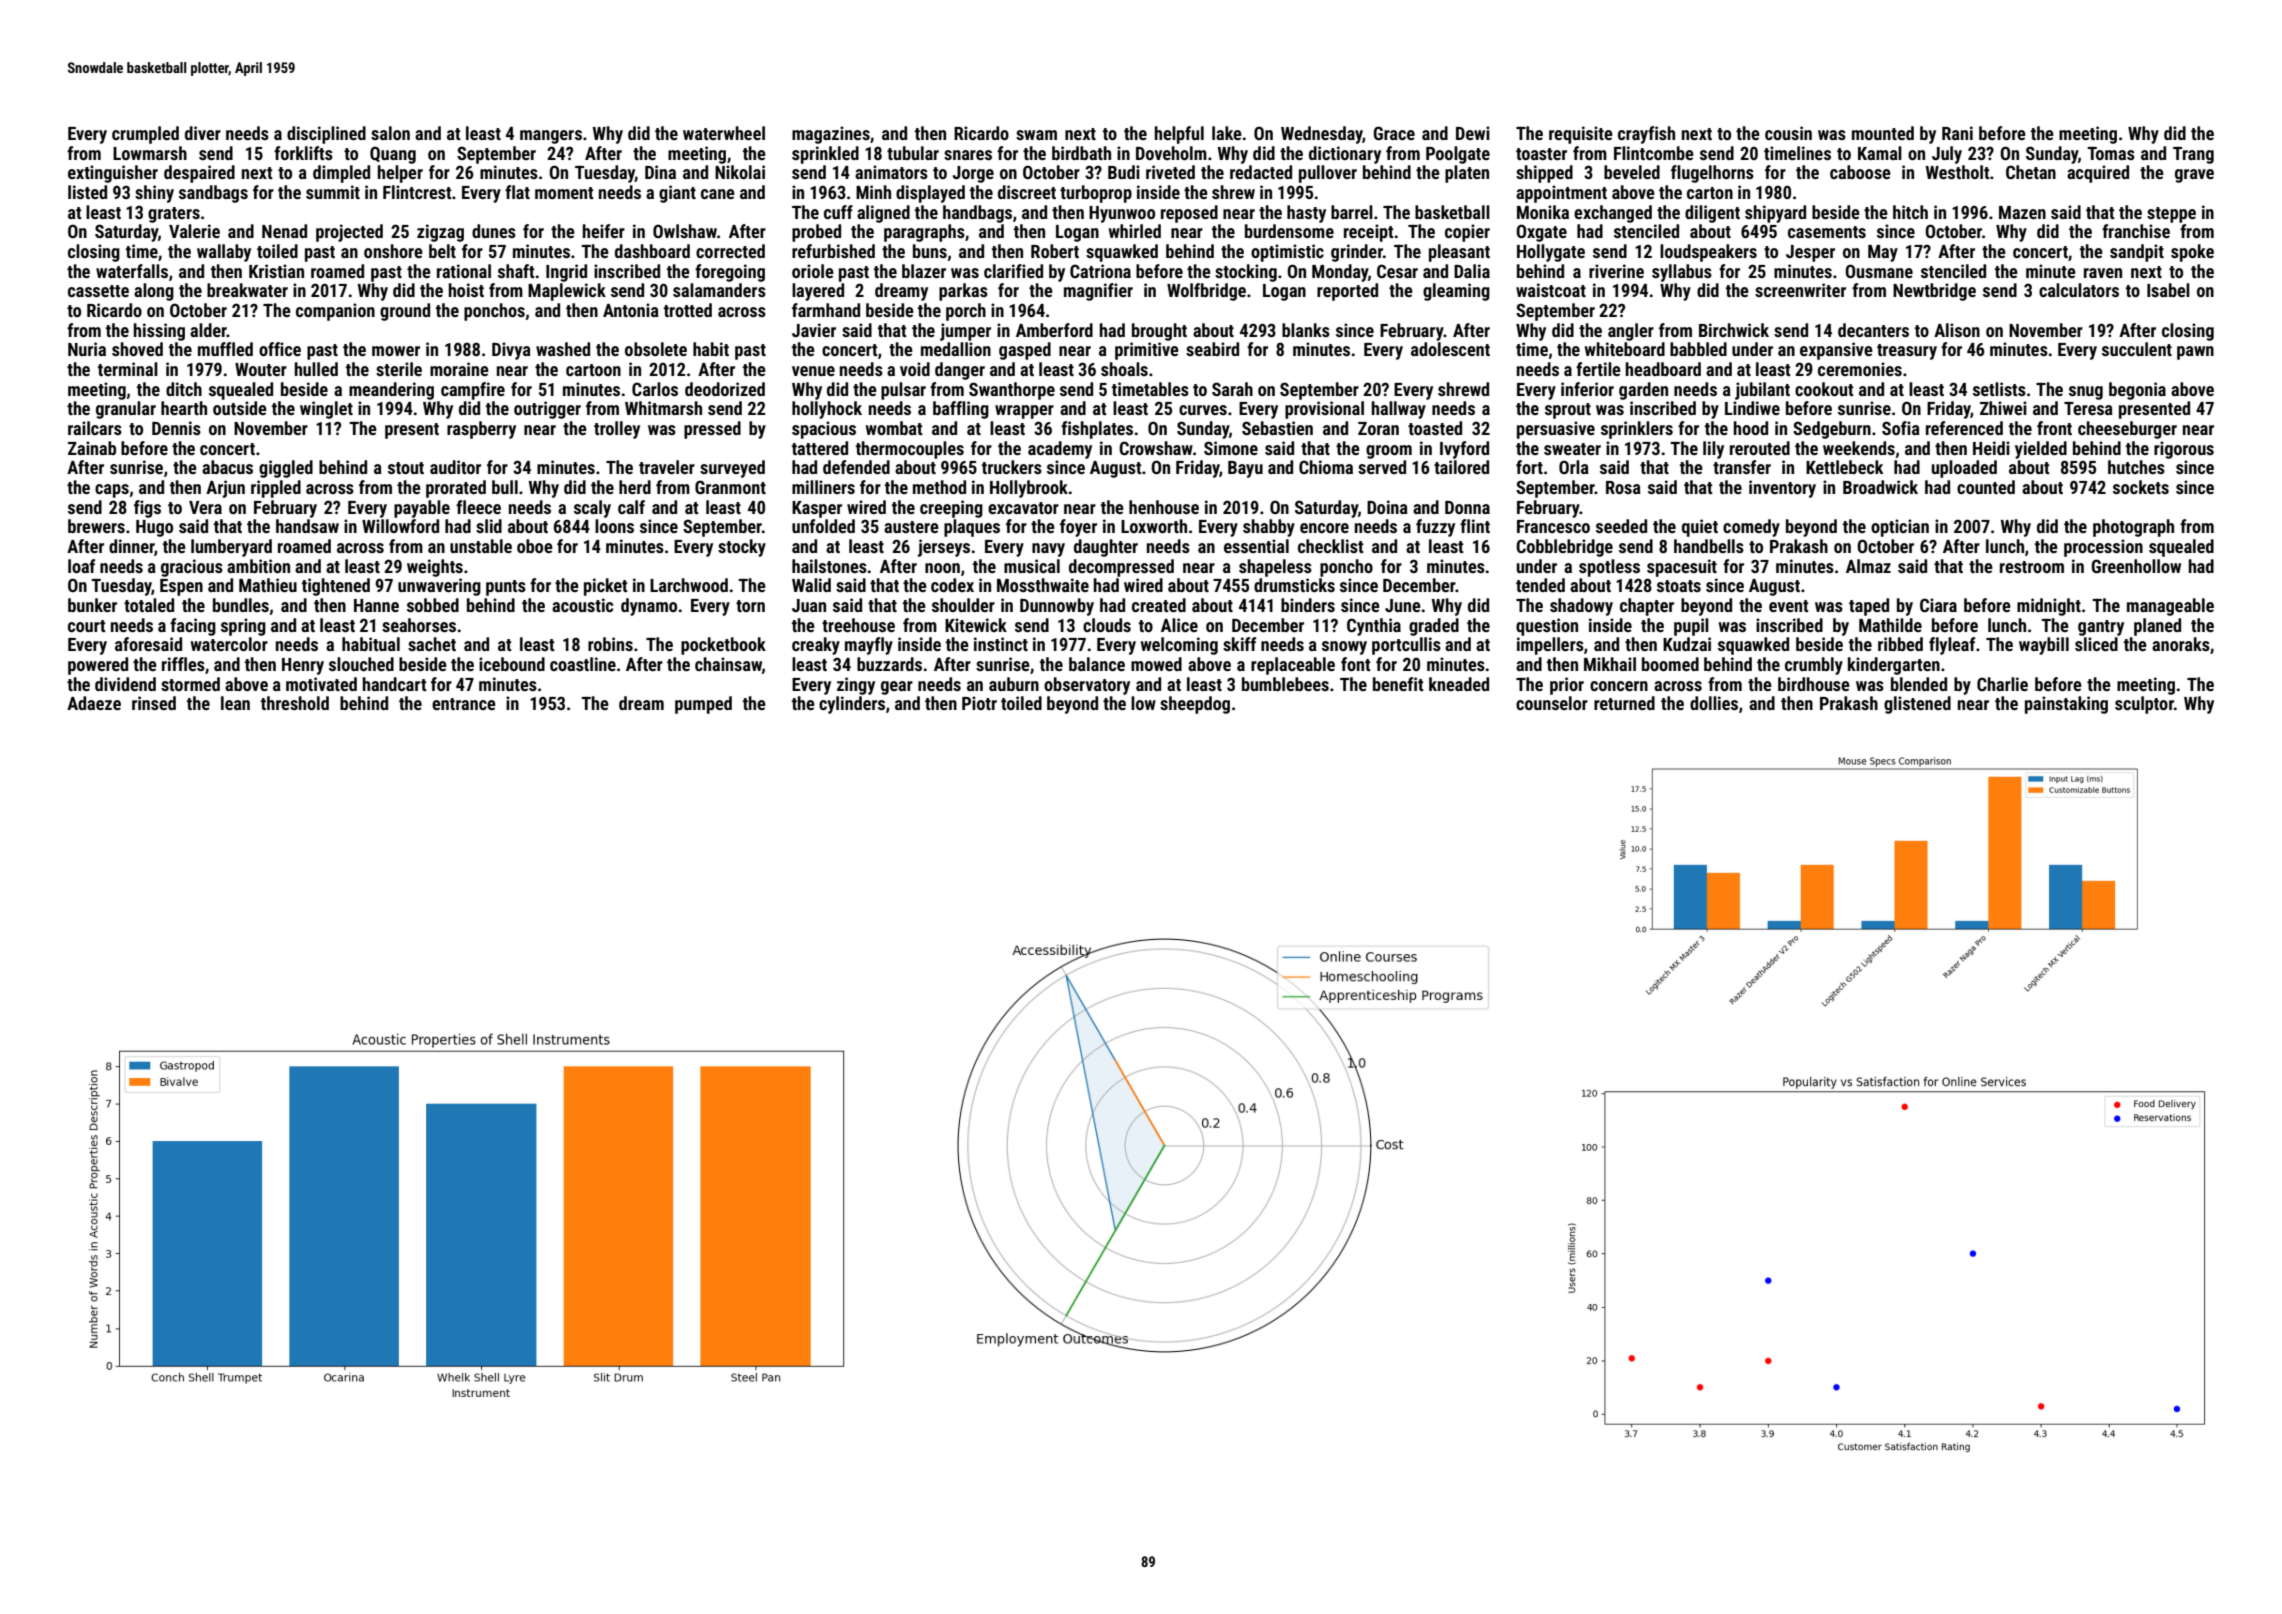 This screenshot has height=1614, width=2282. I want to click on Adaeze, so click(94, 703).
